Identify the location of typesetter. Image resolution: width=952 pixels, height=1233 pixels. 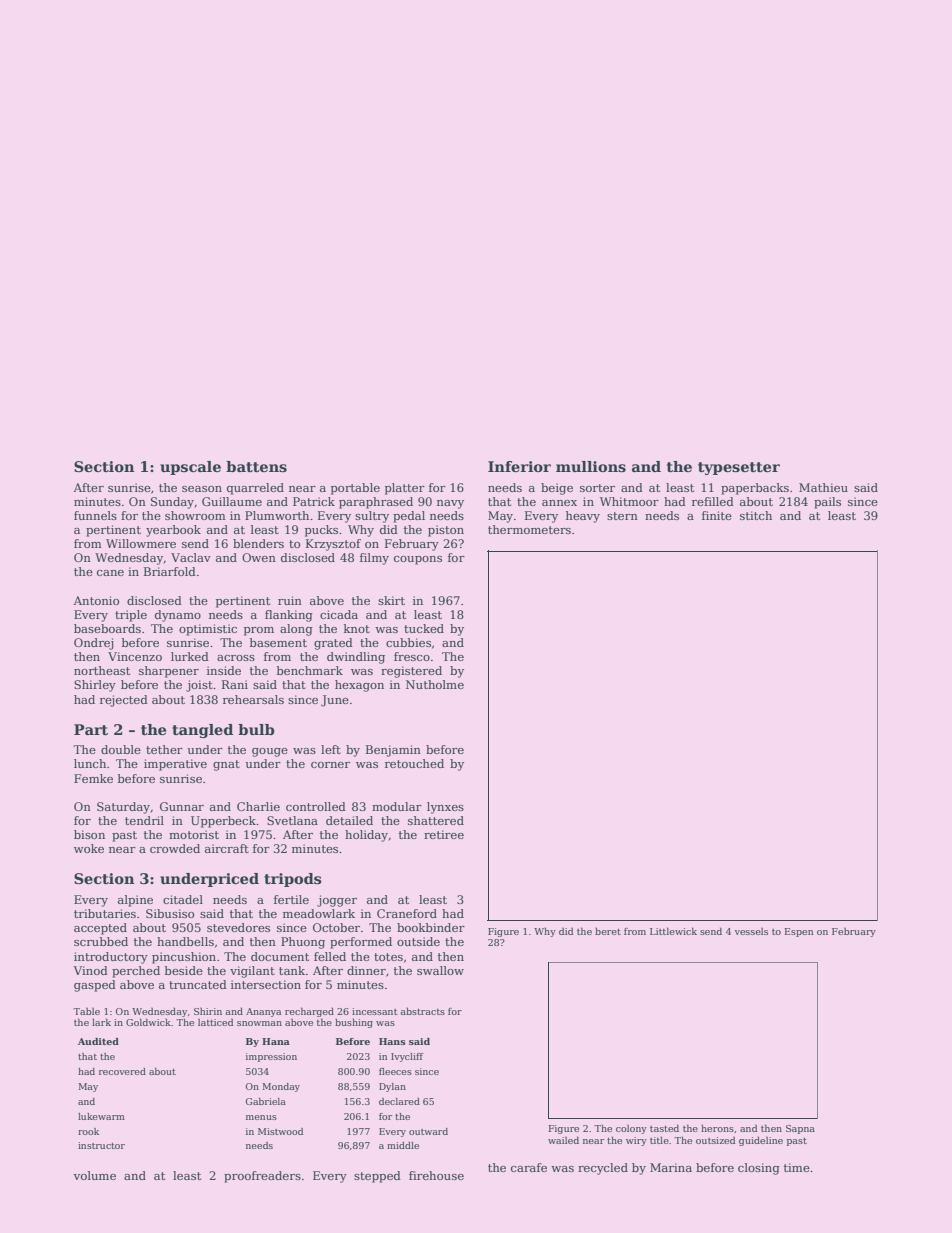
(739, 468).
